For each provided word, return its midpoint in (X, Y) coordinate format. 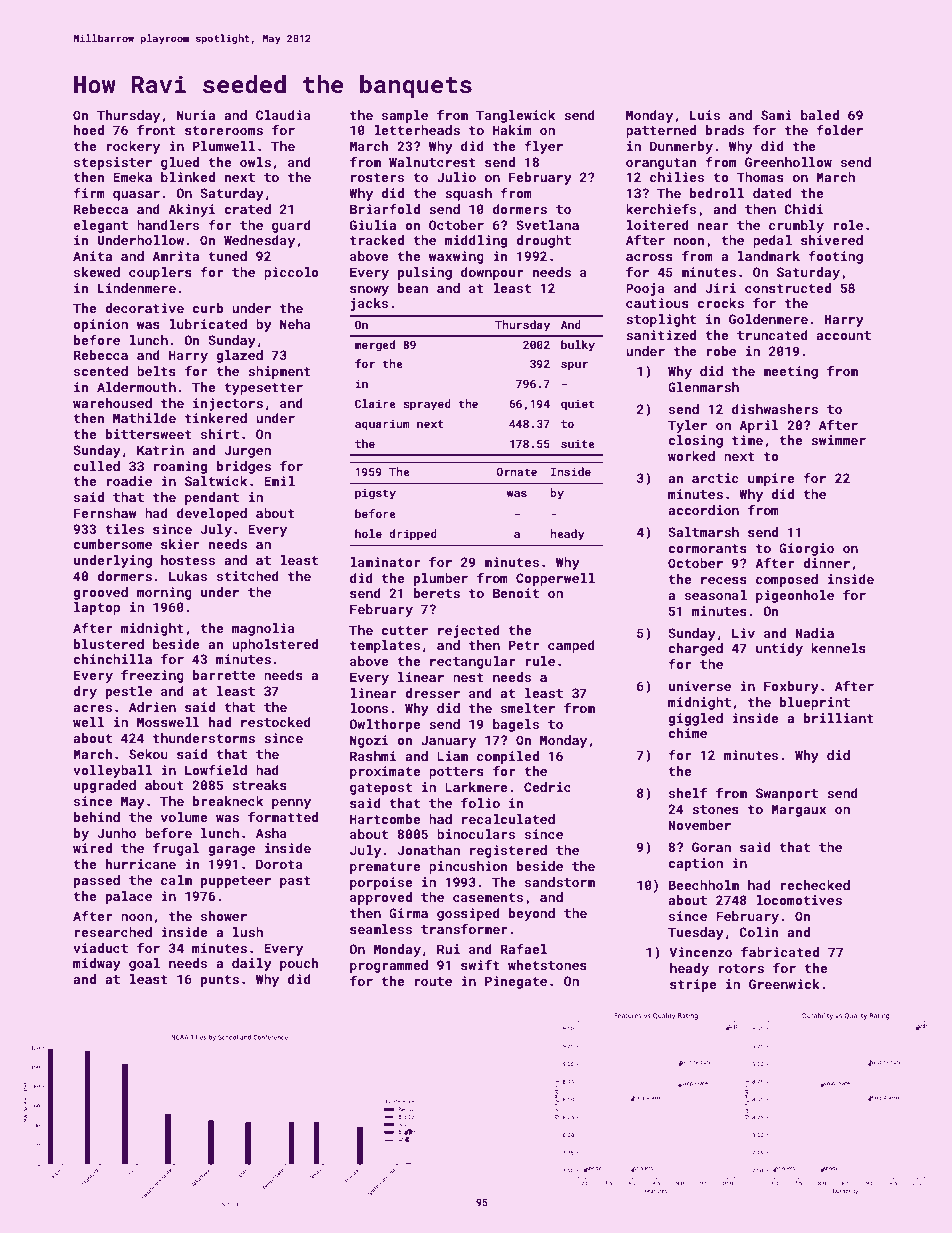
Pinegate (516, 982)
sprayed (427, 405)
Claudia (283, 115)
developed (212, 514)
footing (835, 257)
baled (820, 115)
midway (97, 964)
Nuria (196, 115)
